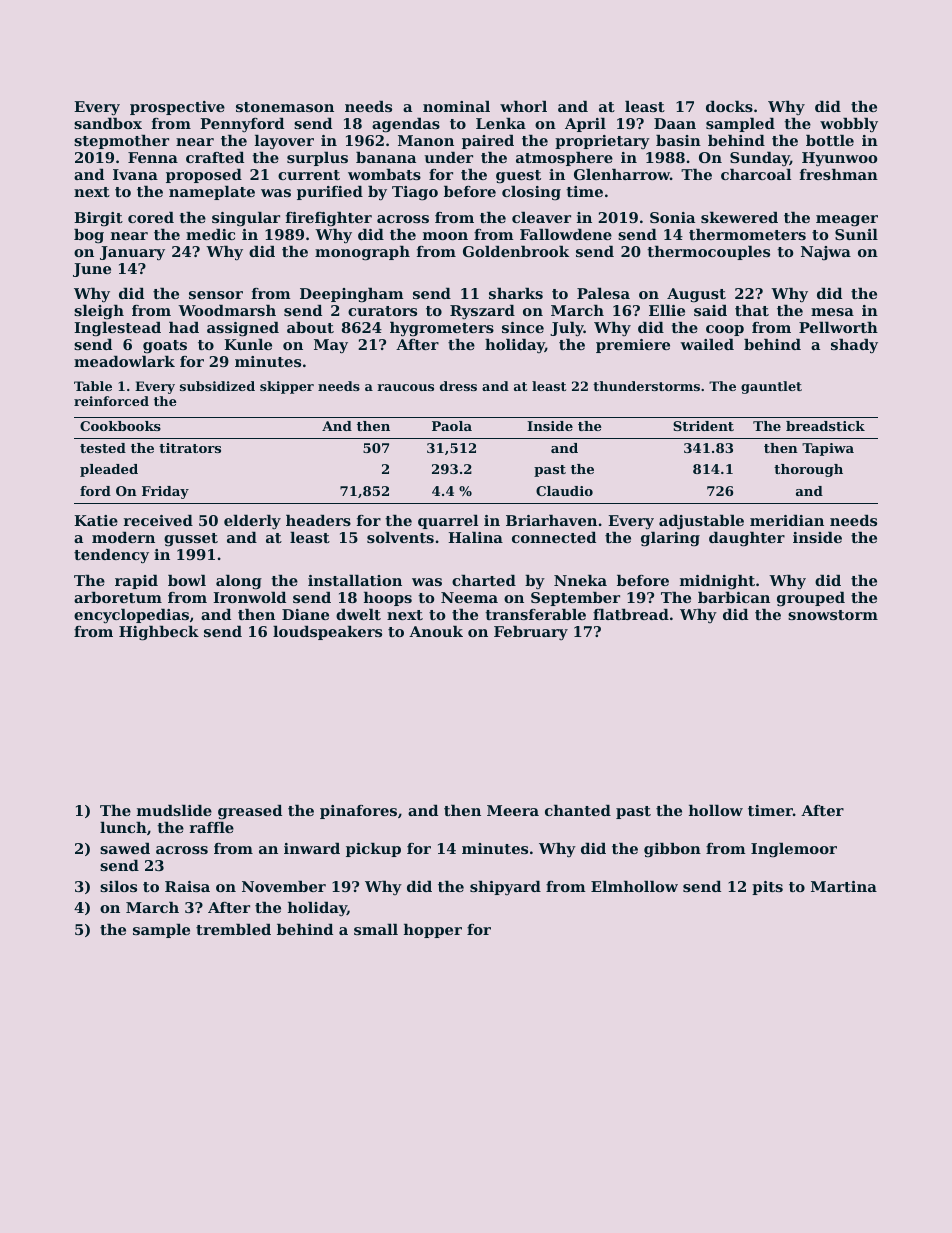 The height and width of the screenshot is (1233, 952). Describe the element at coordinates (187, 580) in the screenshot. I see `bowl` at that location.
